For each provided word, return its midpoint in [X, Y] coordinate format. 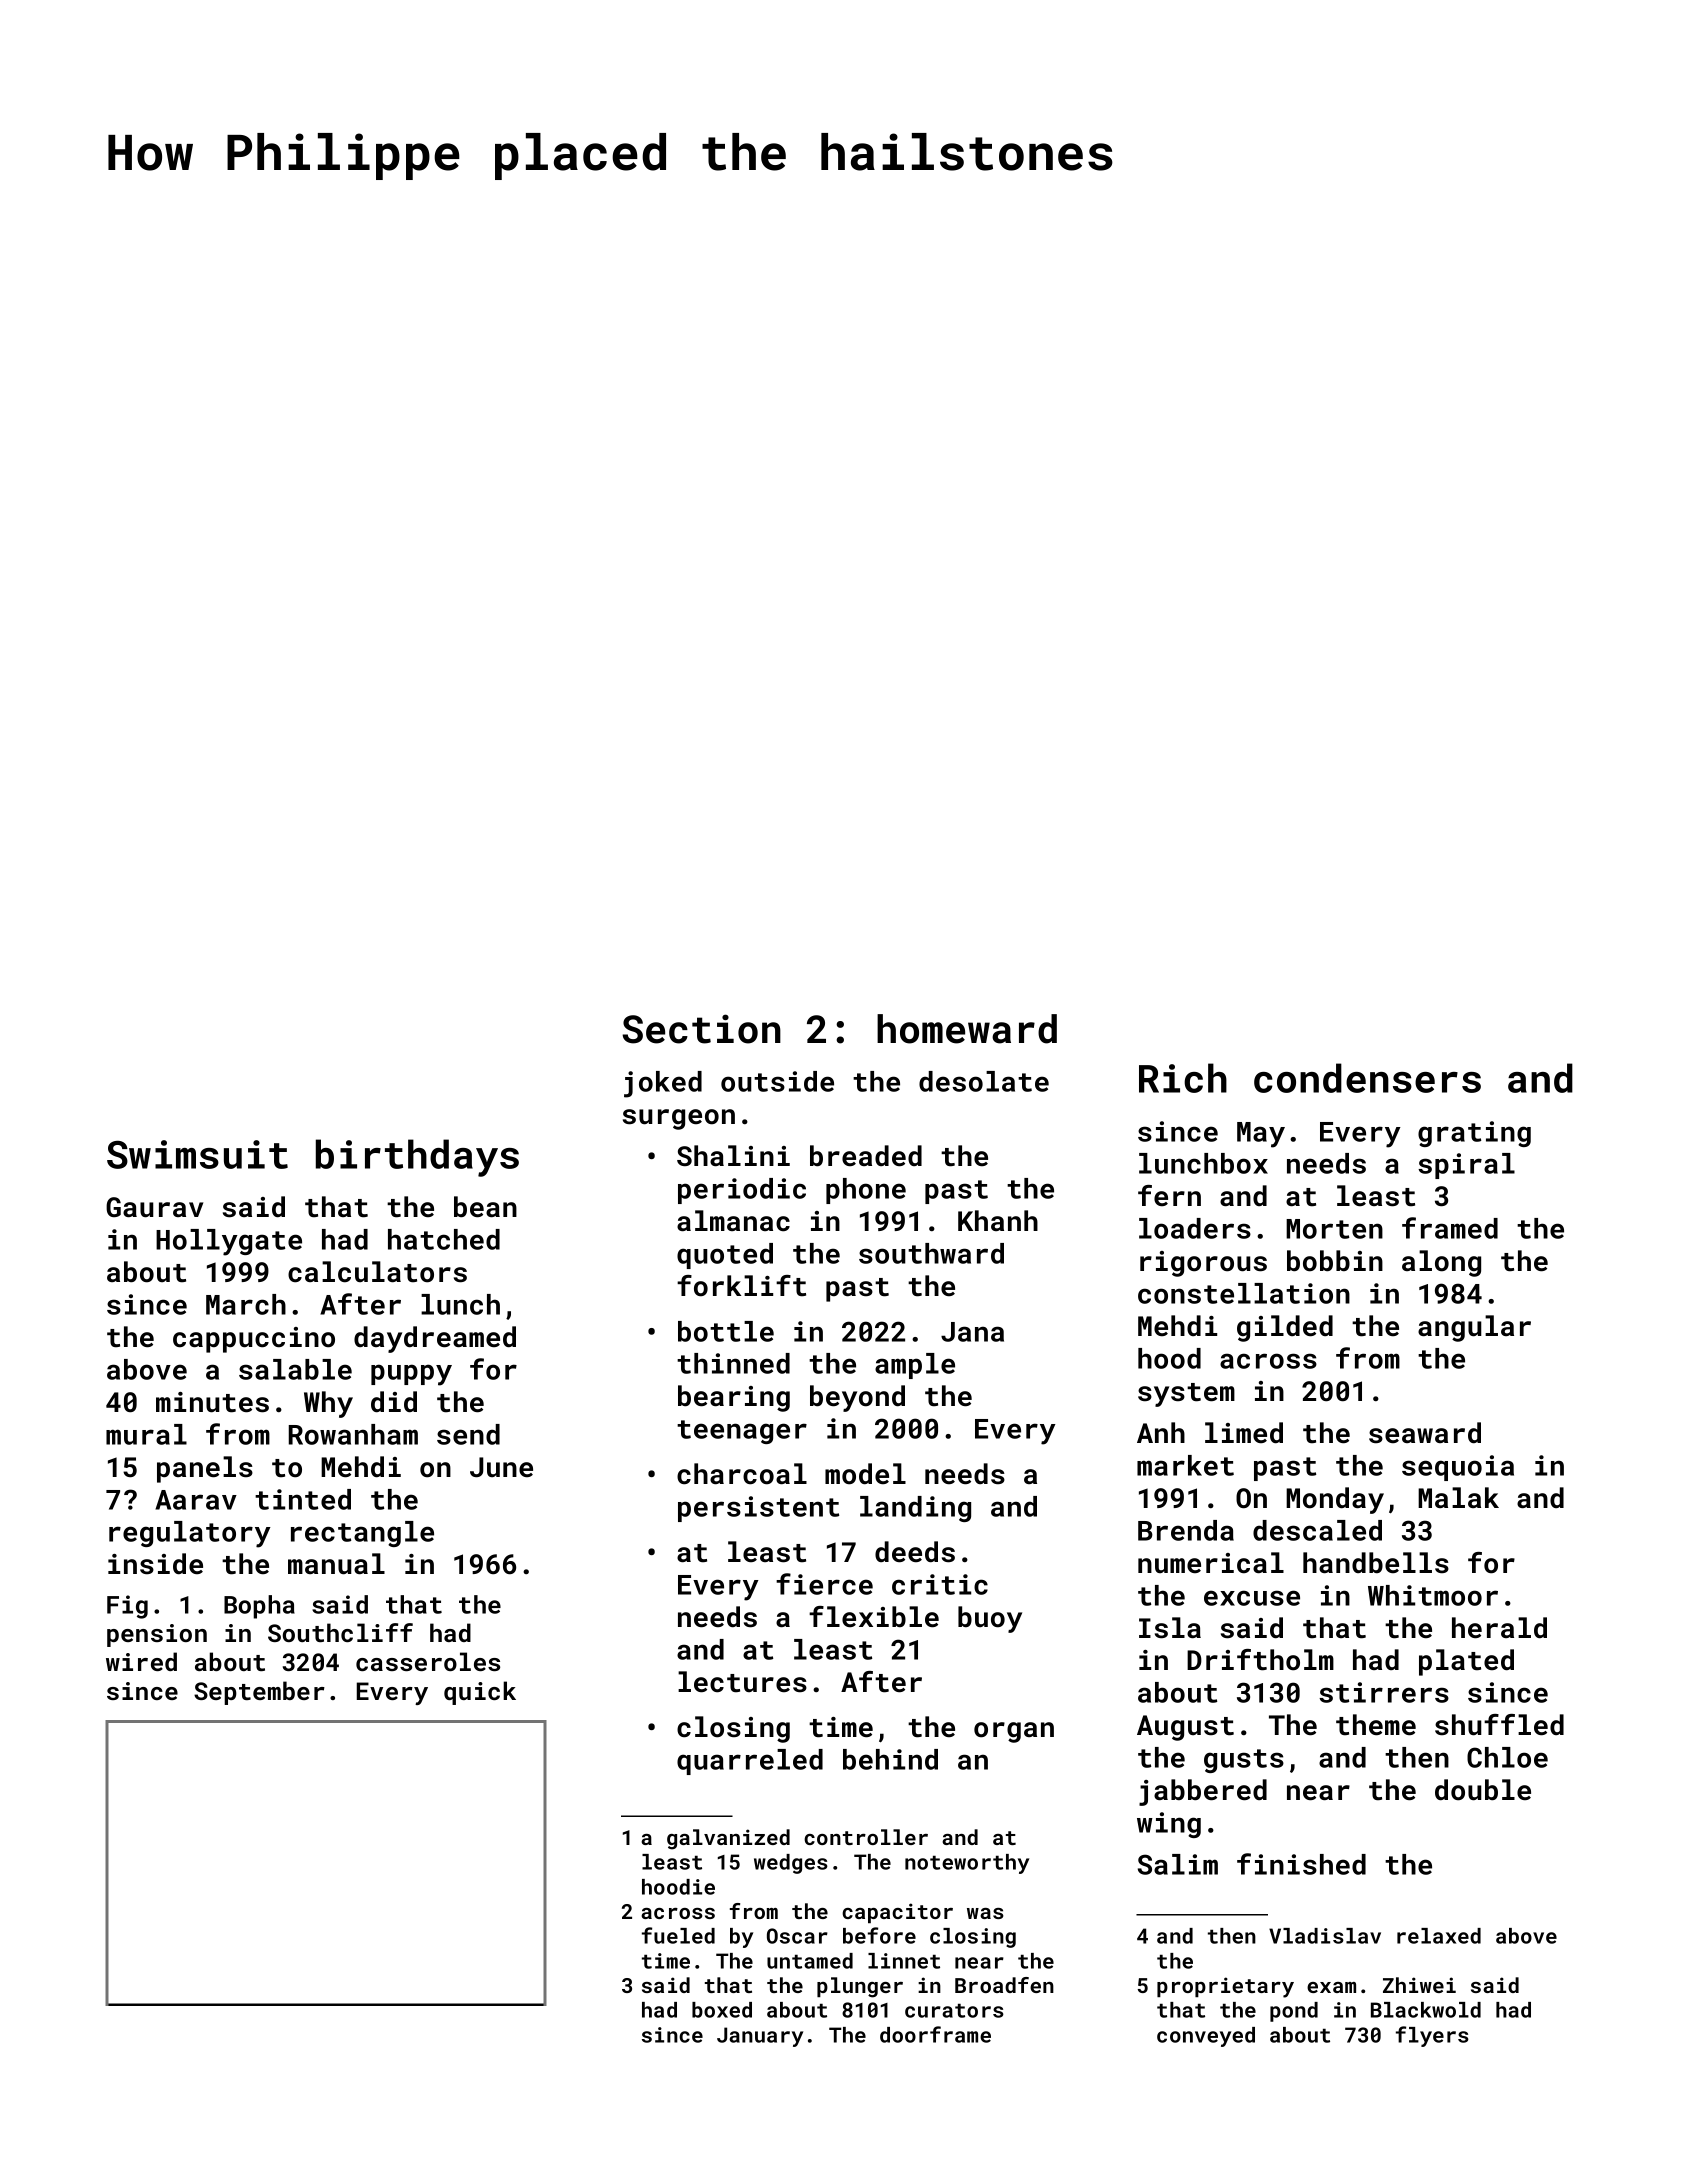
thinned [733, 1363]
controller [866, 1837]
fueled [678, 1935]
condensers [1367, 1078]
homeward [967, 1029]
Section [701, 1029]
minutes [212, 1402]
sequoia [1458, 1468]
